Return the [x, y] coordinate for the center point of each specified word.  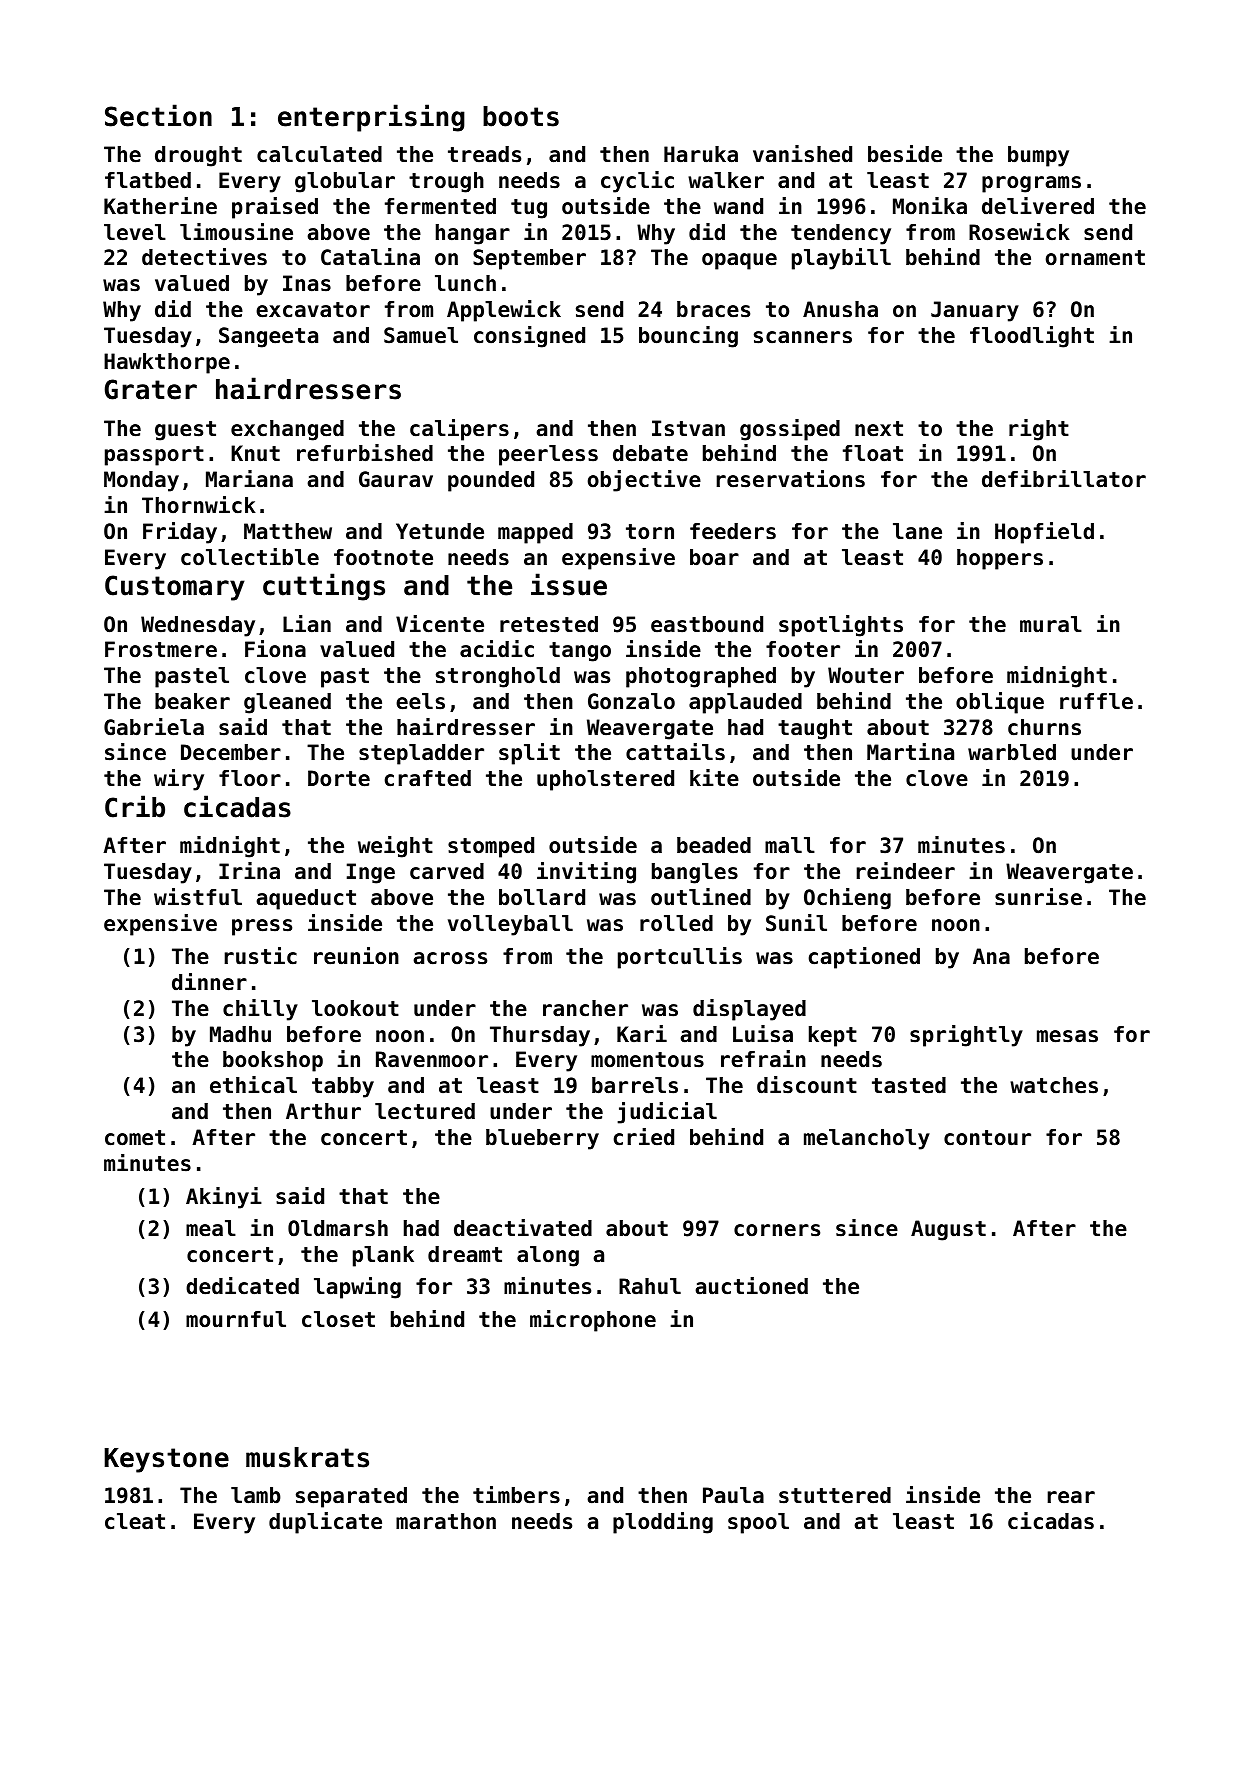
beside [905, 154]
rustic [260, 956]
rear [1071, 1497]
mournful [236, 1319]
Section [158, 115]
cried [644, 1137]
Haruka [701, 154]
